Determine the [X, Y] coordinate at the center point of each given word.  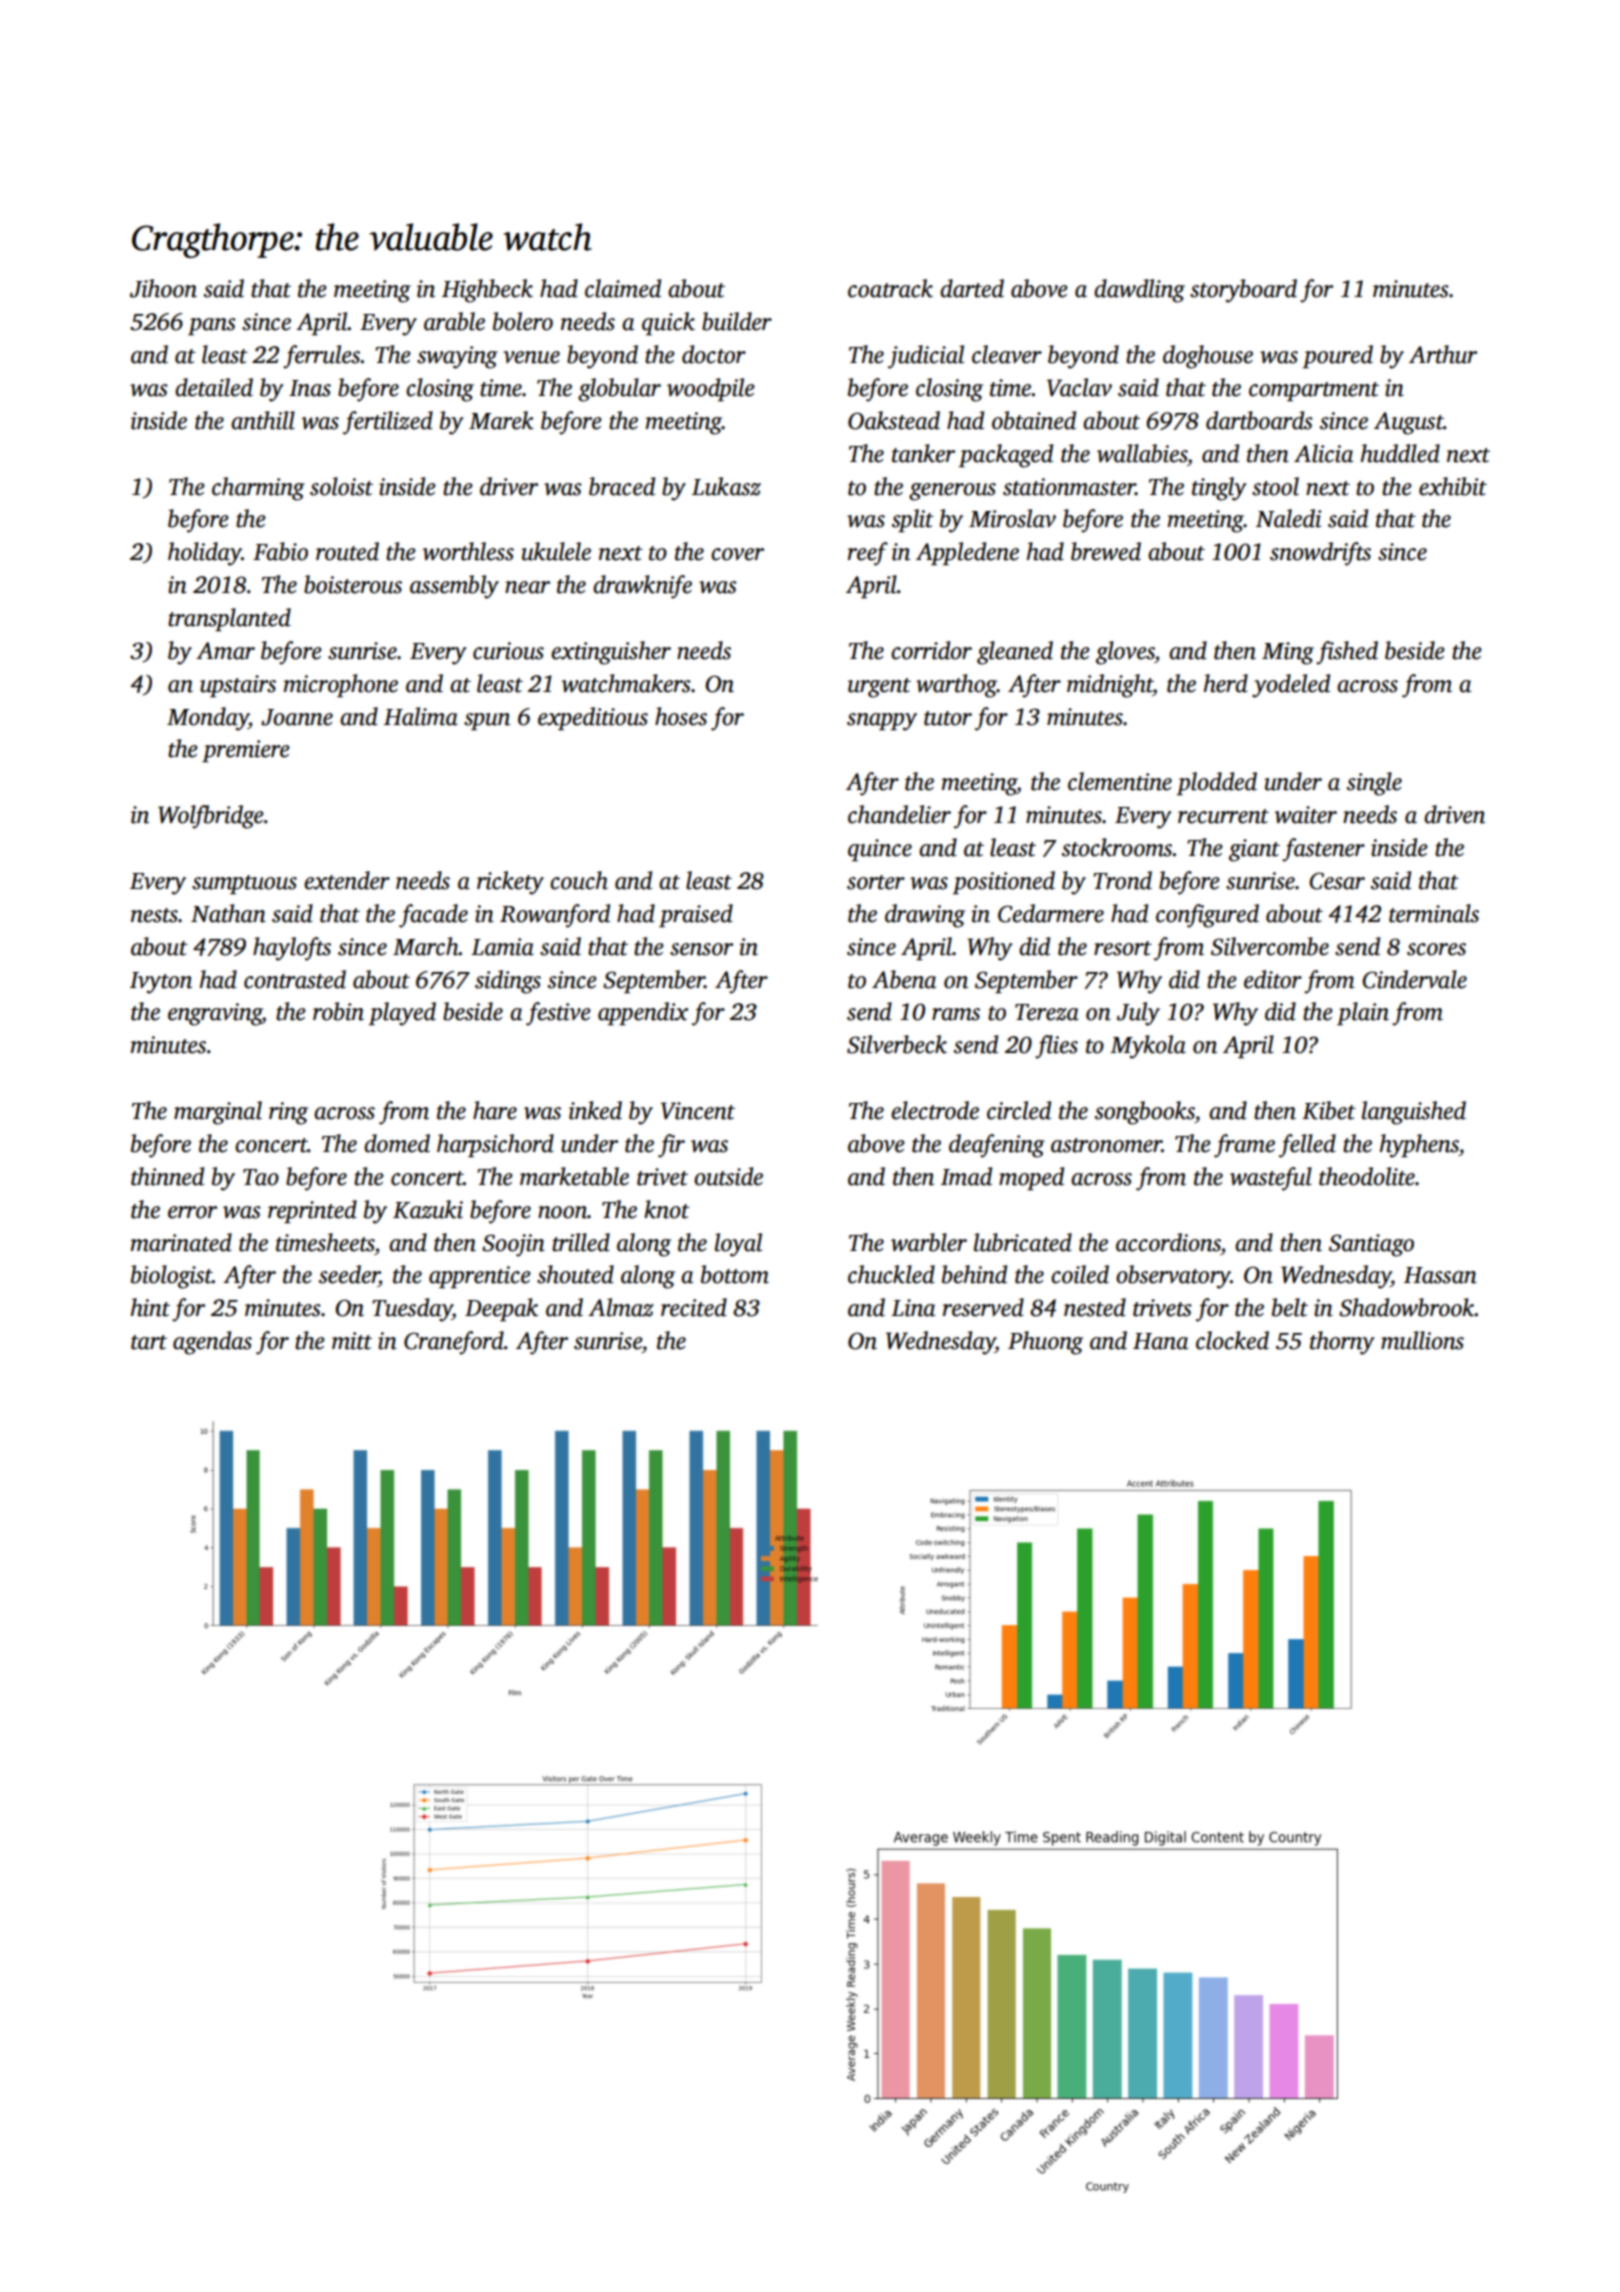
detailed [214, 387]
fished [1347, 653]
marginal [218, 1113]
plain [1363, 1013]
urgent [879, 688]
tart [149, 1342]
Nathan [228, 913]
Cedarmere [1051, 913]
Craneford [454, 1343]
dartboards [1259, 420]
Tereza [1047, 1012]
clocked [1232, 1340]
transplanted [229, 619]
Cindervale [1414, 979]
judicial [926, 357]
